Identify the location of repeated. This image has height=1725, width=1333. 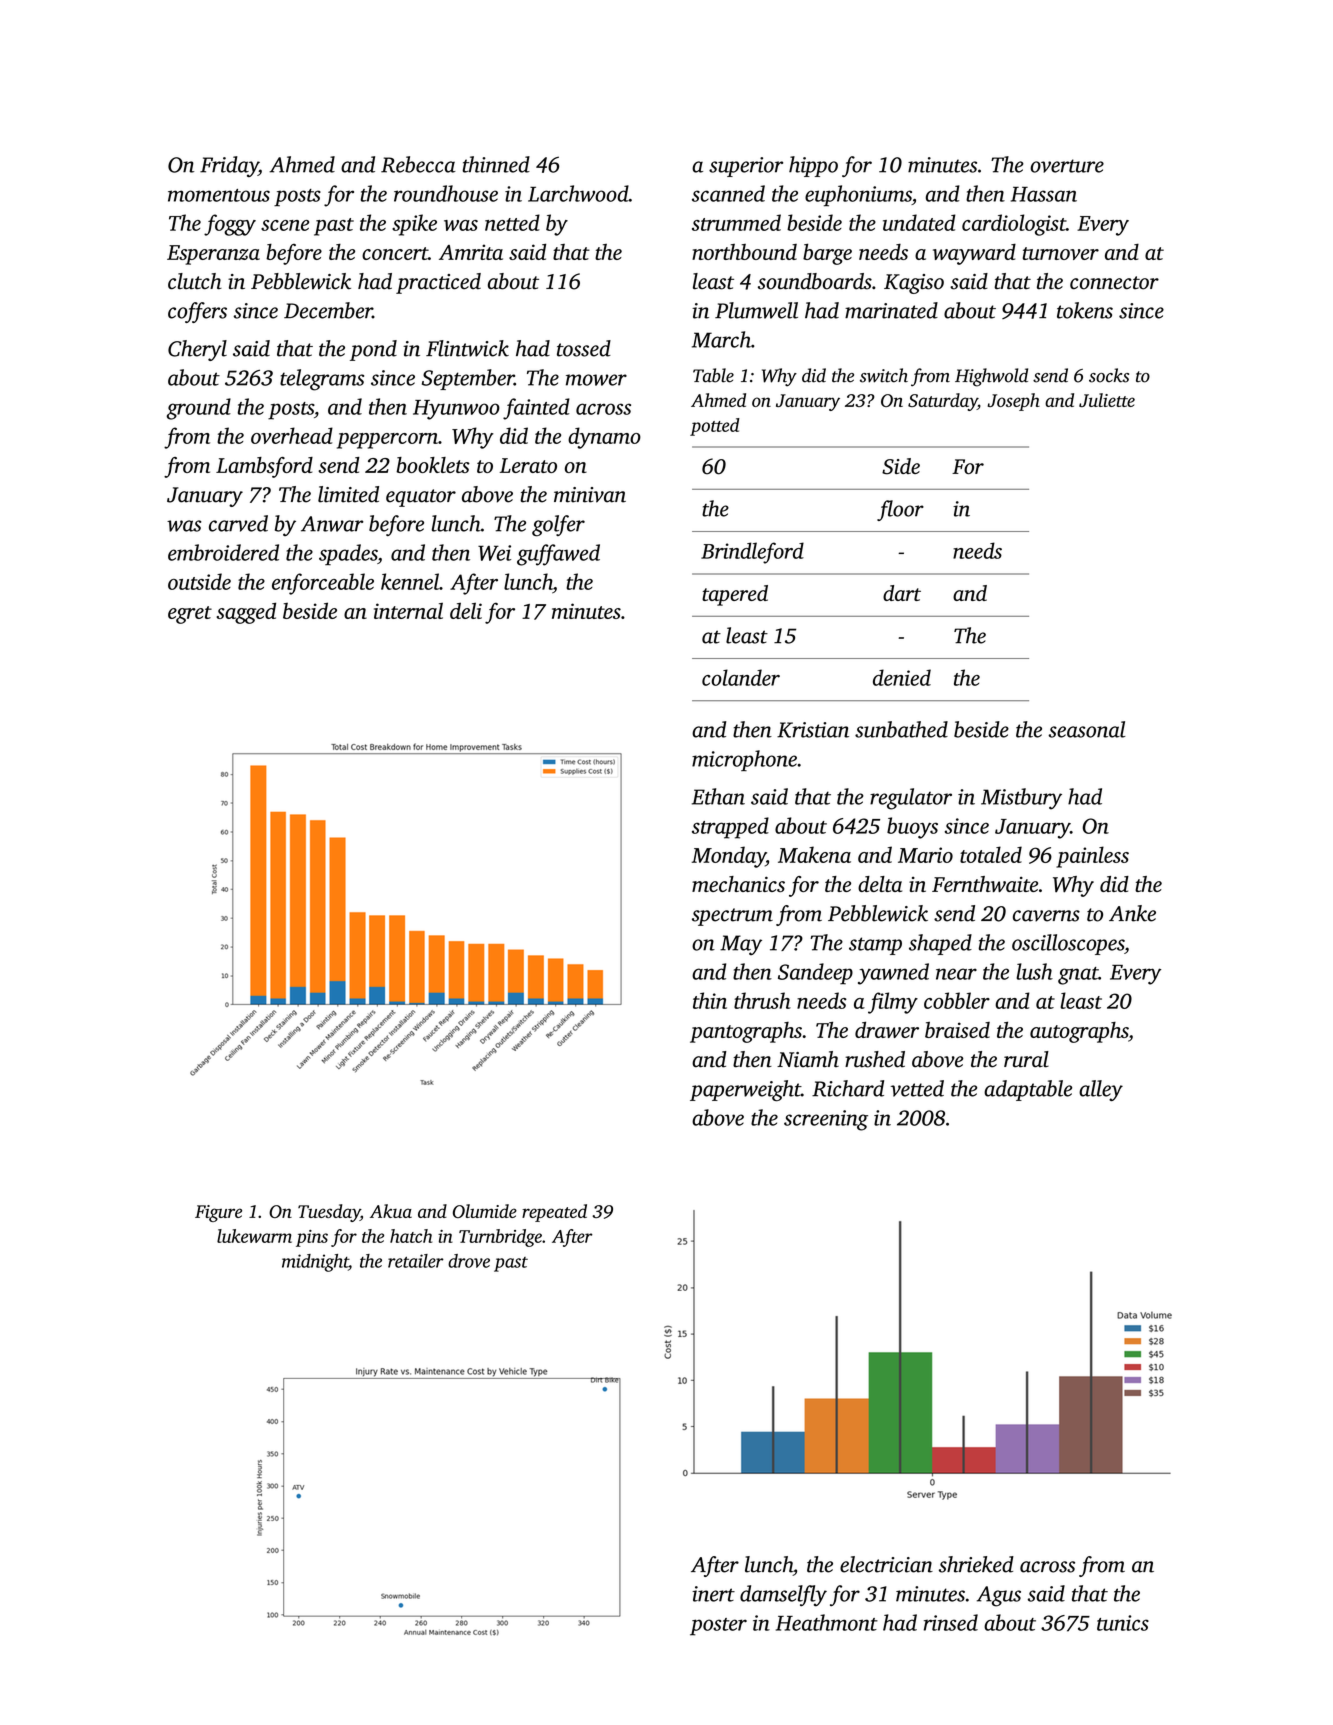
(554, 1213).
